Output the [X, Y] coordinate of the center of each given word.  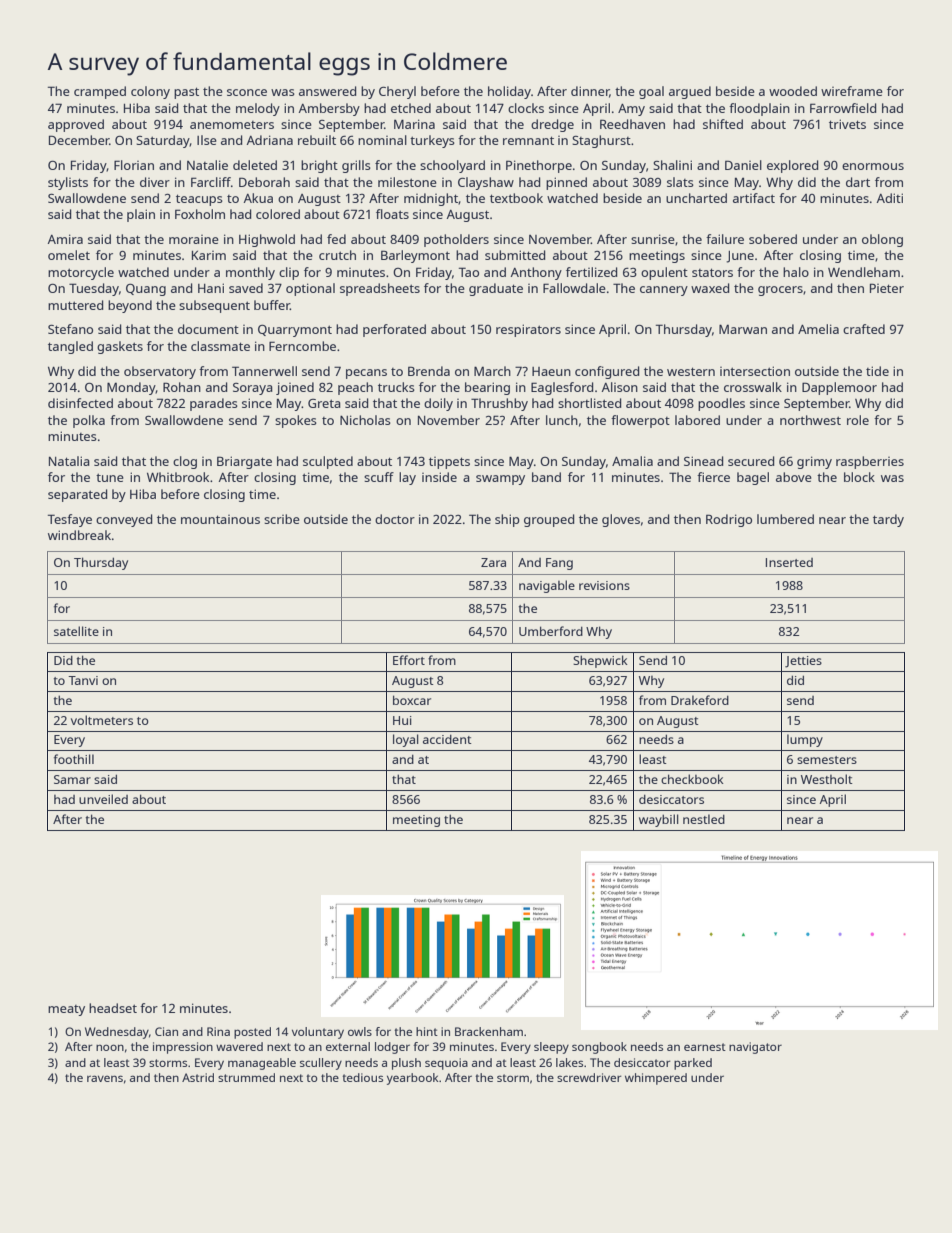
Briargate [244, 462]
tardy [888, 520]
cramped [100, 92]
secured [751, 461]
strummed [246, 1077]
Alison [620, 387]
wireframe [852, 91]
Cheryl [397, 92]
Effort [409, 660]
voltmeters [102, 720]
